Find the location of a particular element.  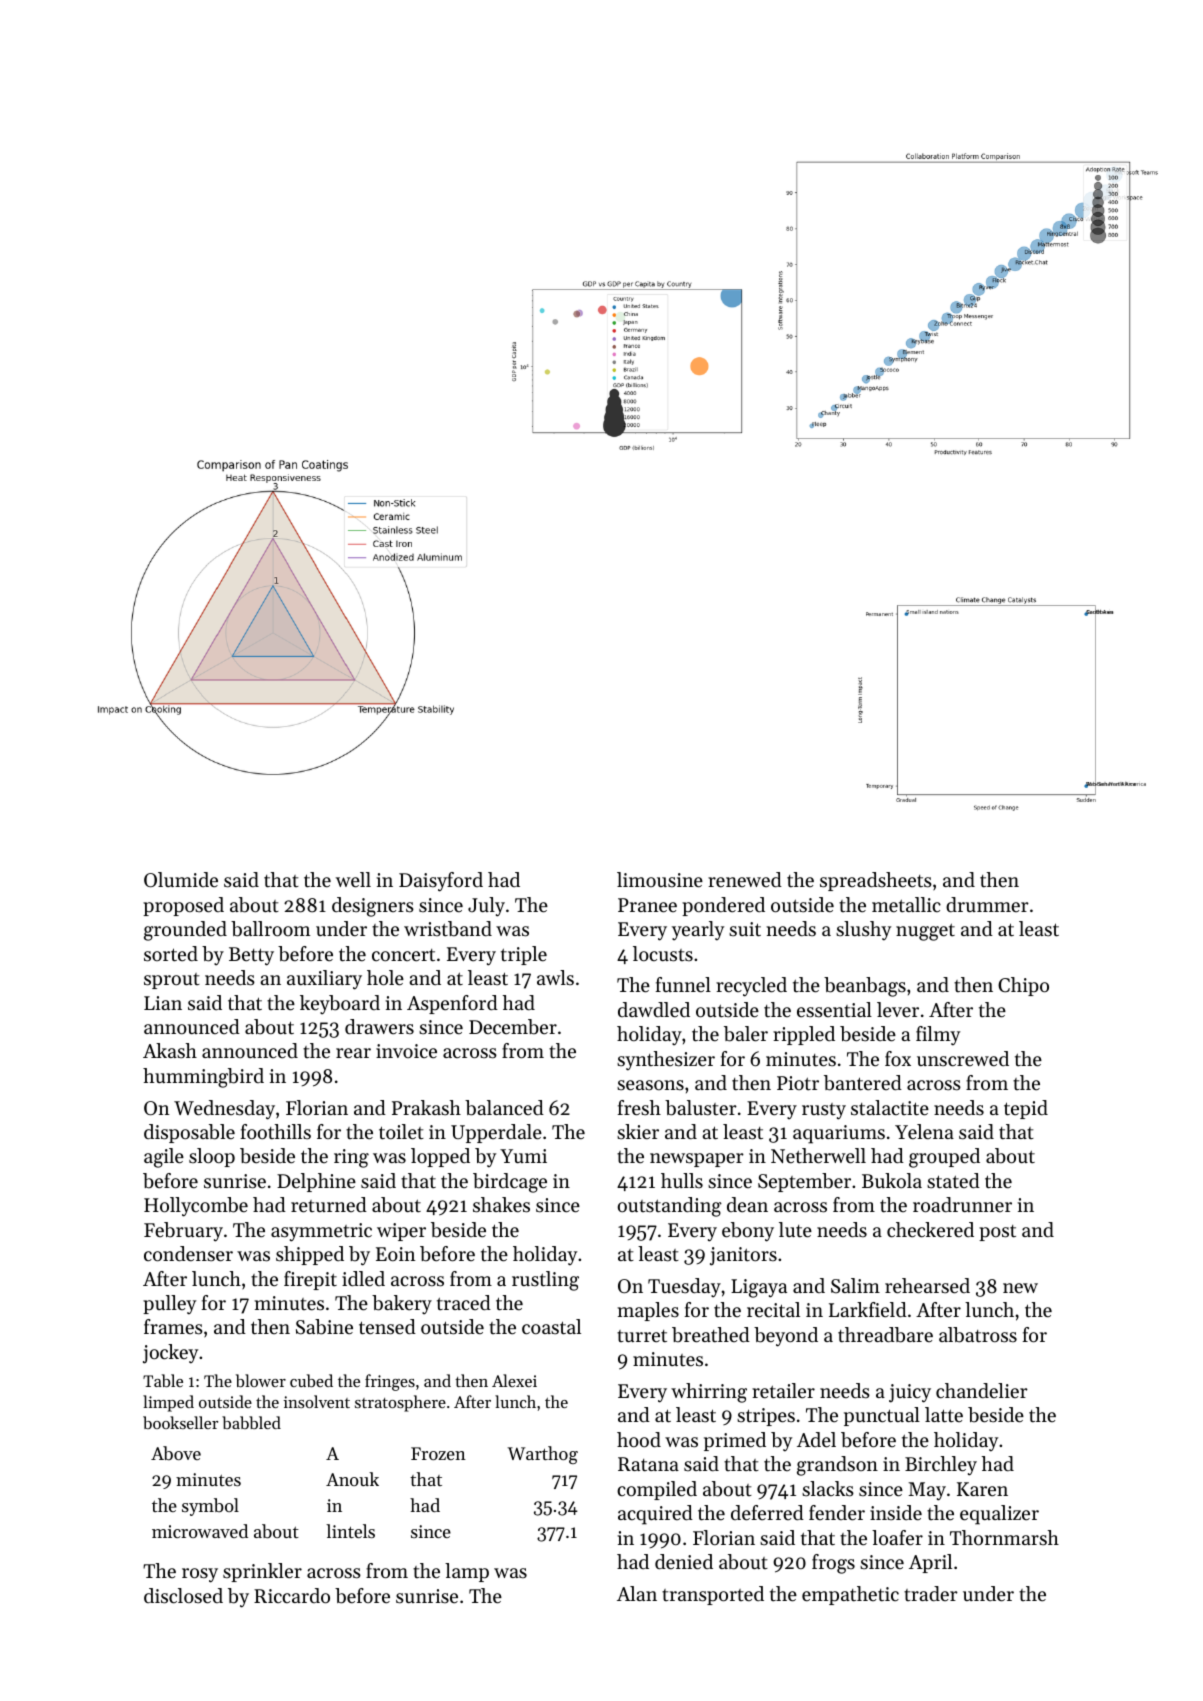

Riccardo is located at coordinates (292, 1596).
